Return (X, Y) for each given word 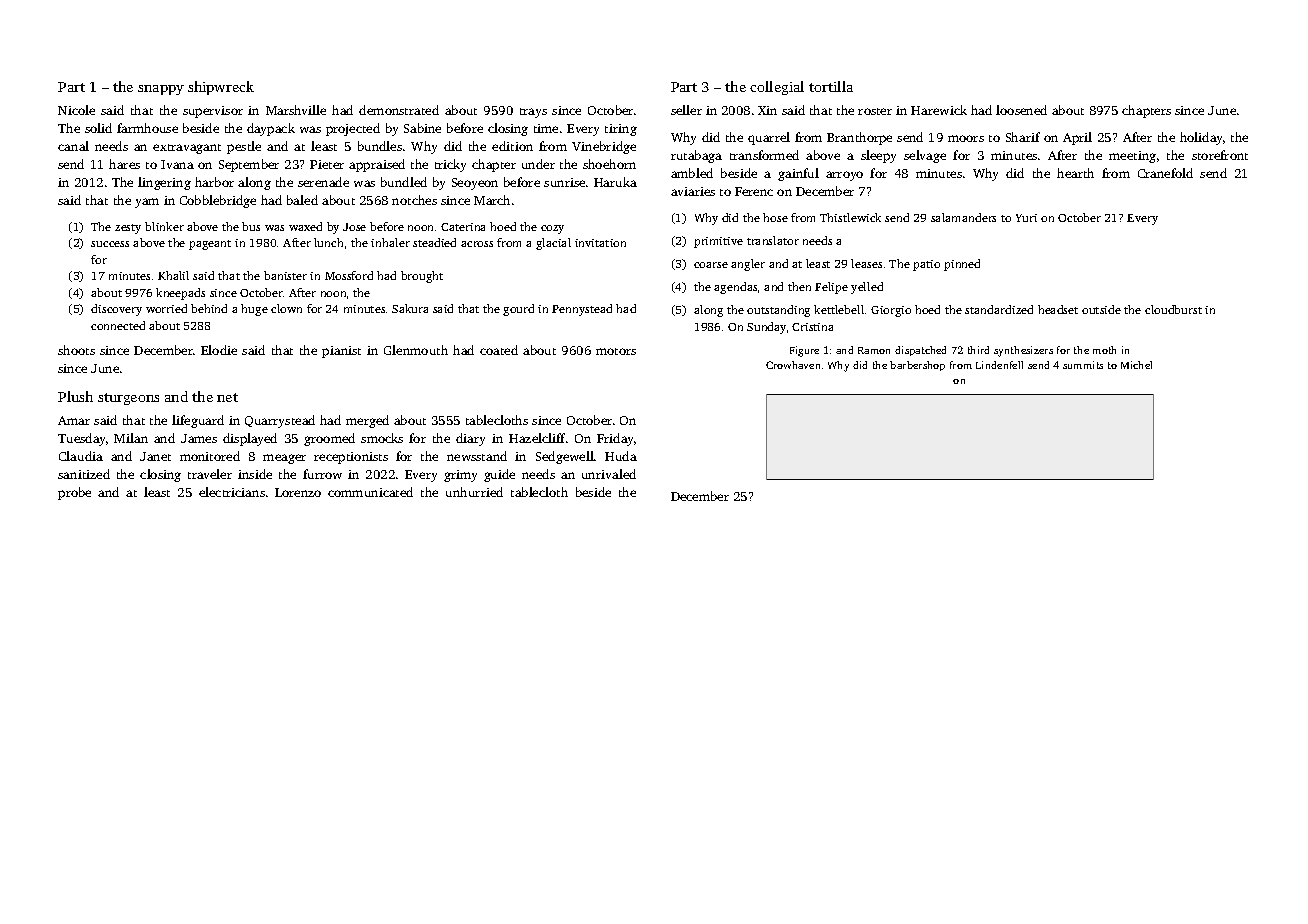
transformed (764, 155)
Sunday (766, 328)
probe (74, 493)
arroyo (844, 176)
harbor (214, 182)
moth (1104, 350)
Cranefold (1165, 173)
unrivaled (609, 474)
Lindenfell (999, 365)
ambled (692, 173)
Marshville (296, 110)
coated (499, 350)
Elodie (219, 350)
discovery (116, 310)
